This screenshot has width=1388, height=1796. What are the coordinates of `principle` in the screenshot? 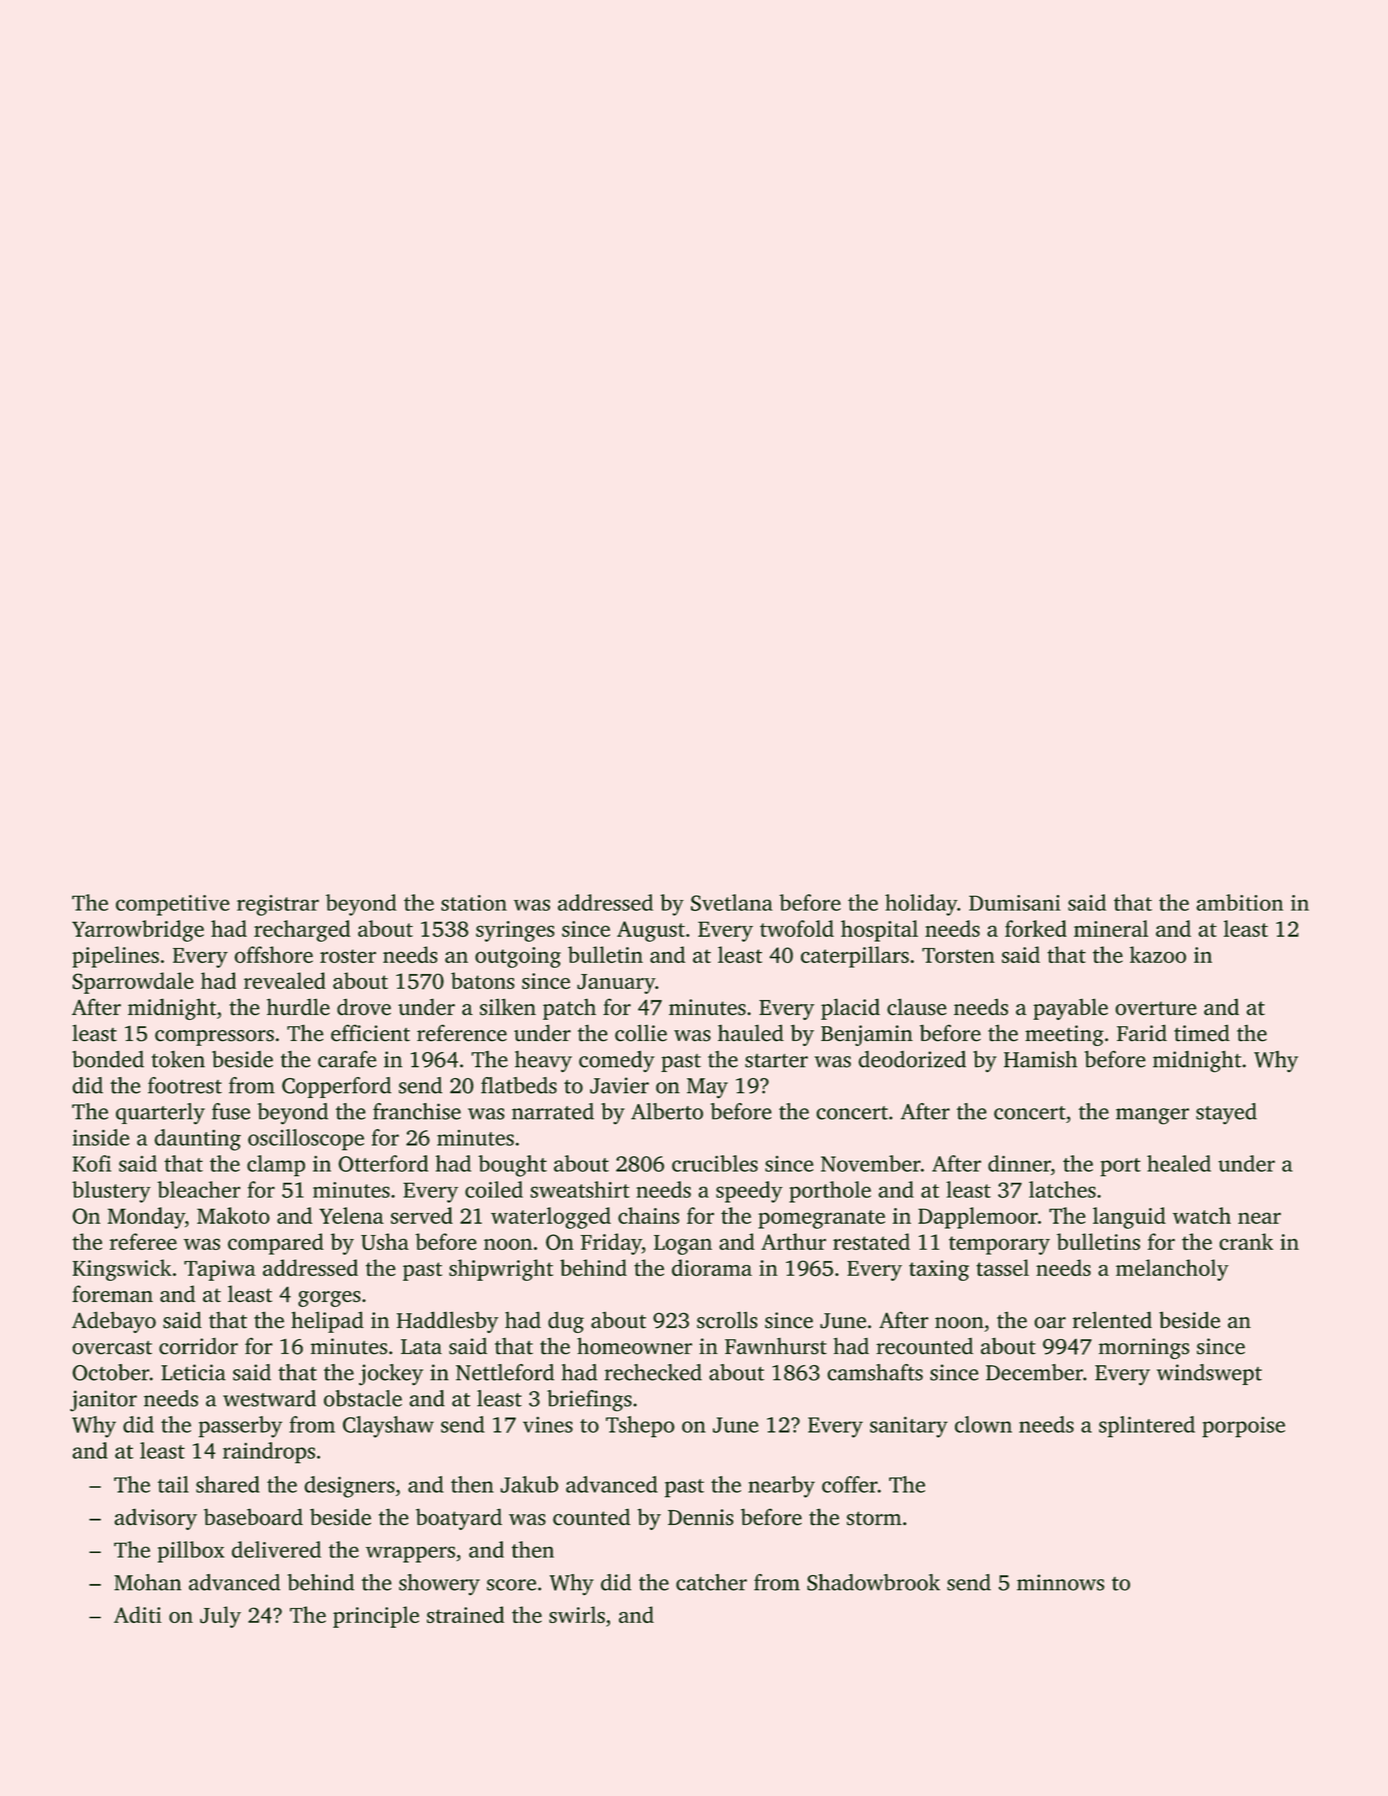 It's located at (376, 1617).
